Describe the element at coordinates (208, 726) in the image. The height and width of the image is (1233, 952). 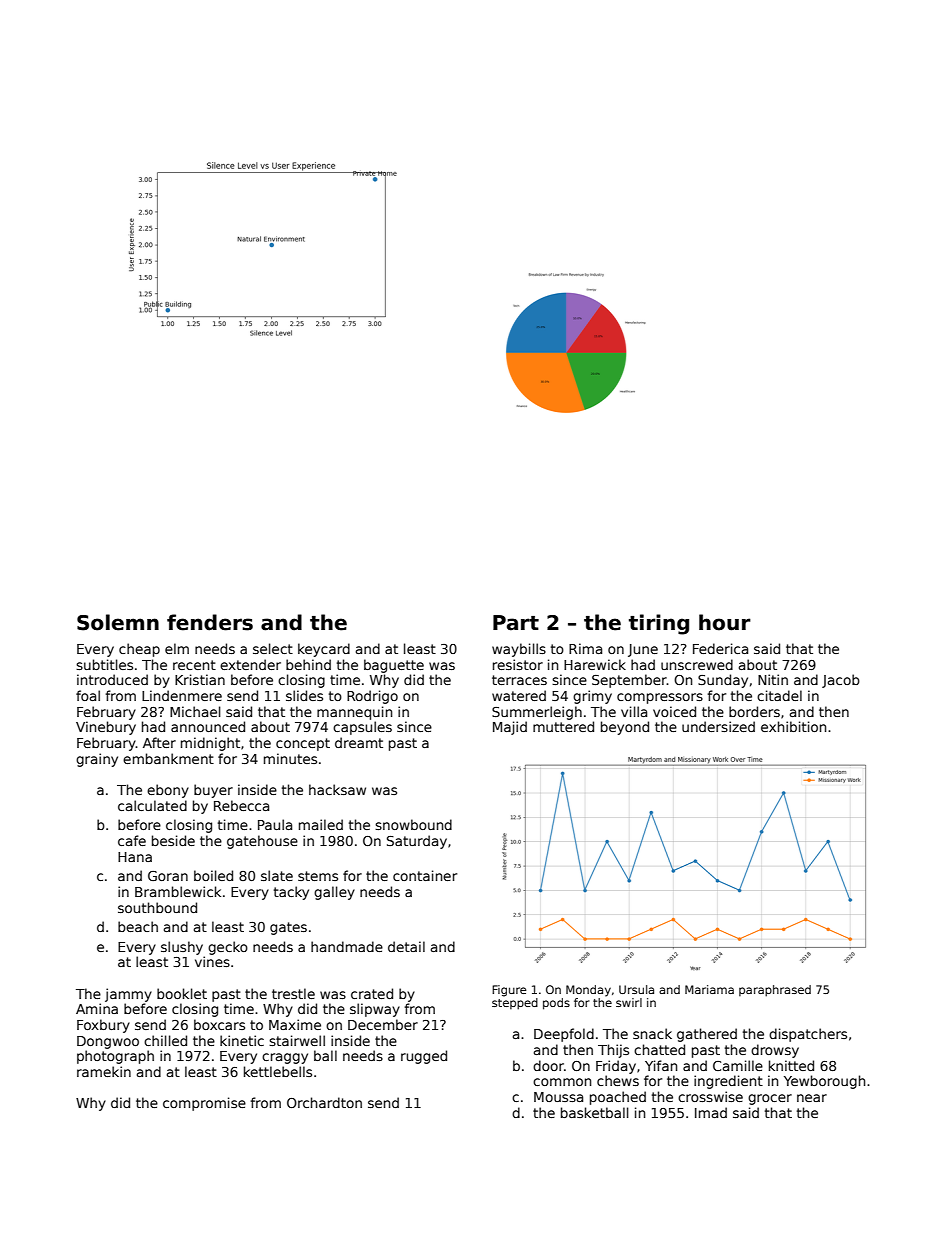
I see `announced` at that location.
